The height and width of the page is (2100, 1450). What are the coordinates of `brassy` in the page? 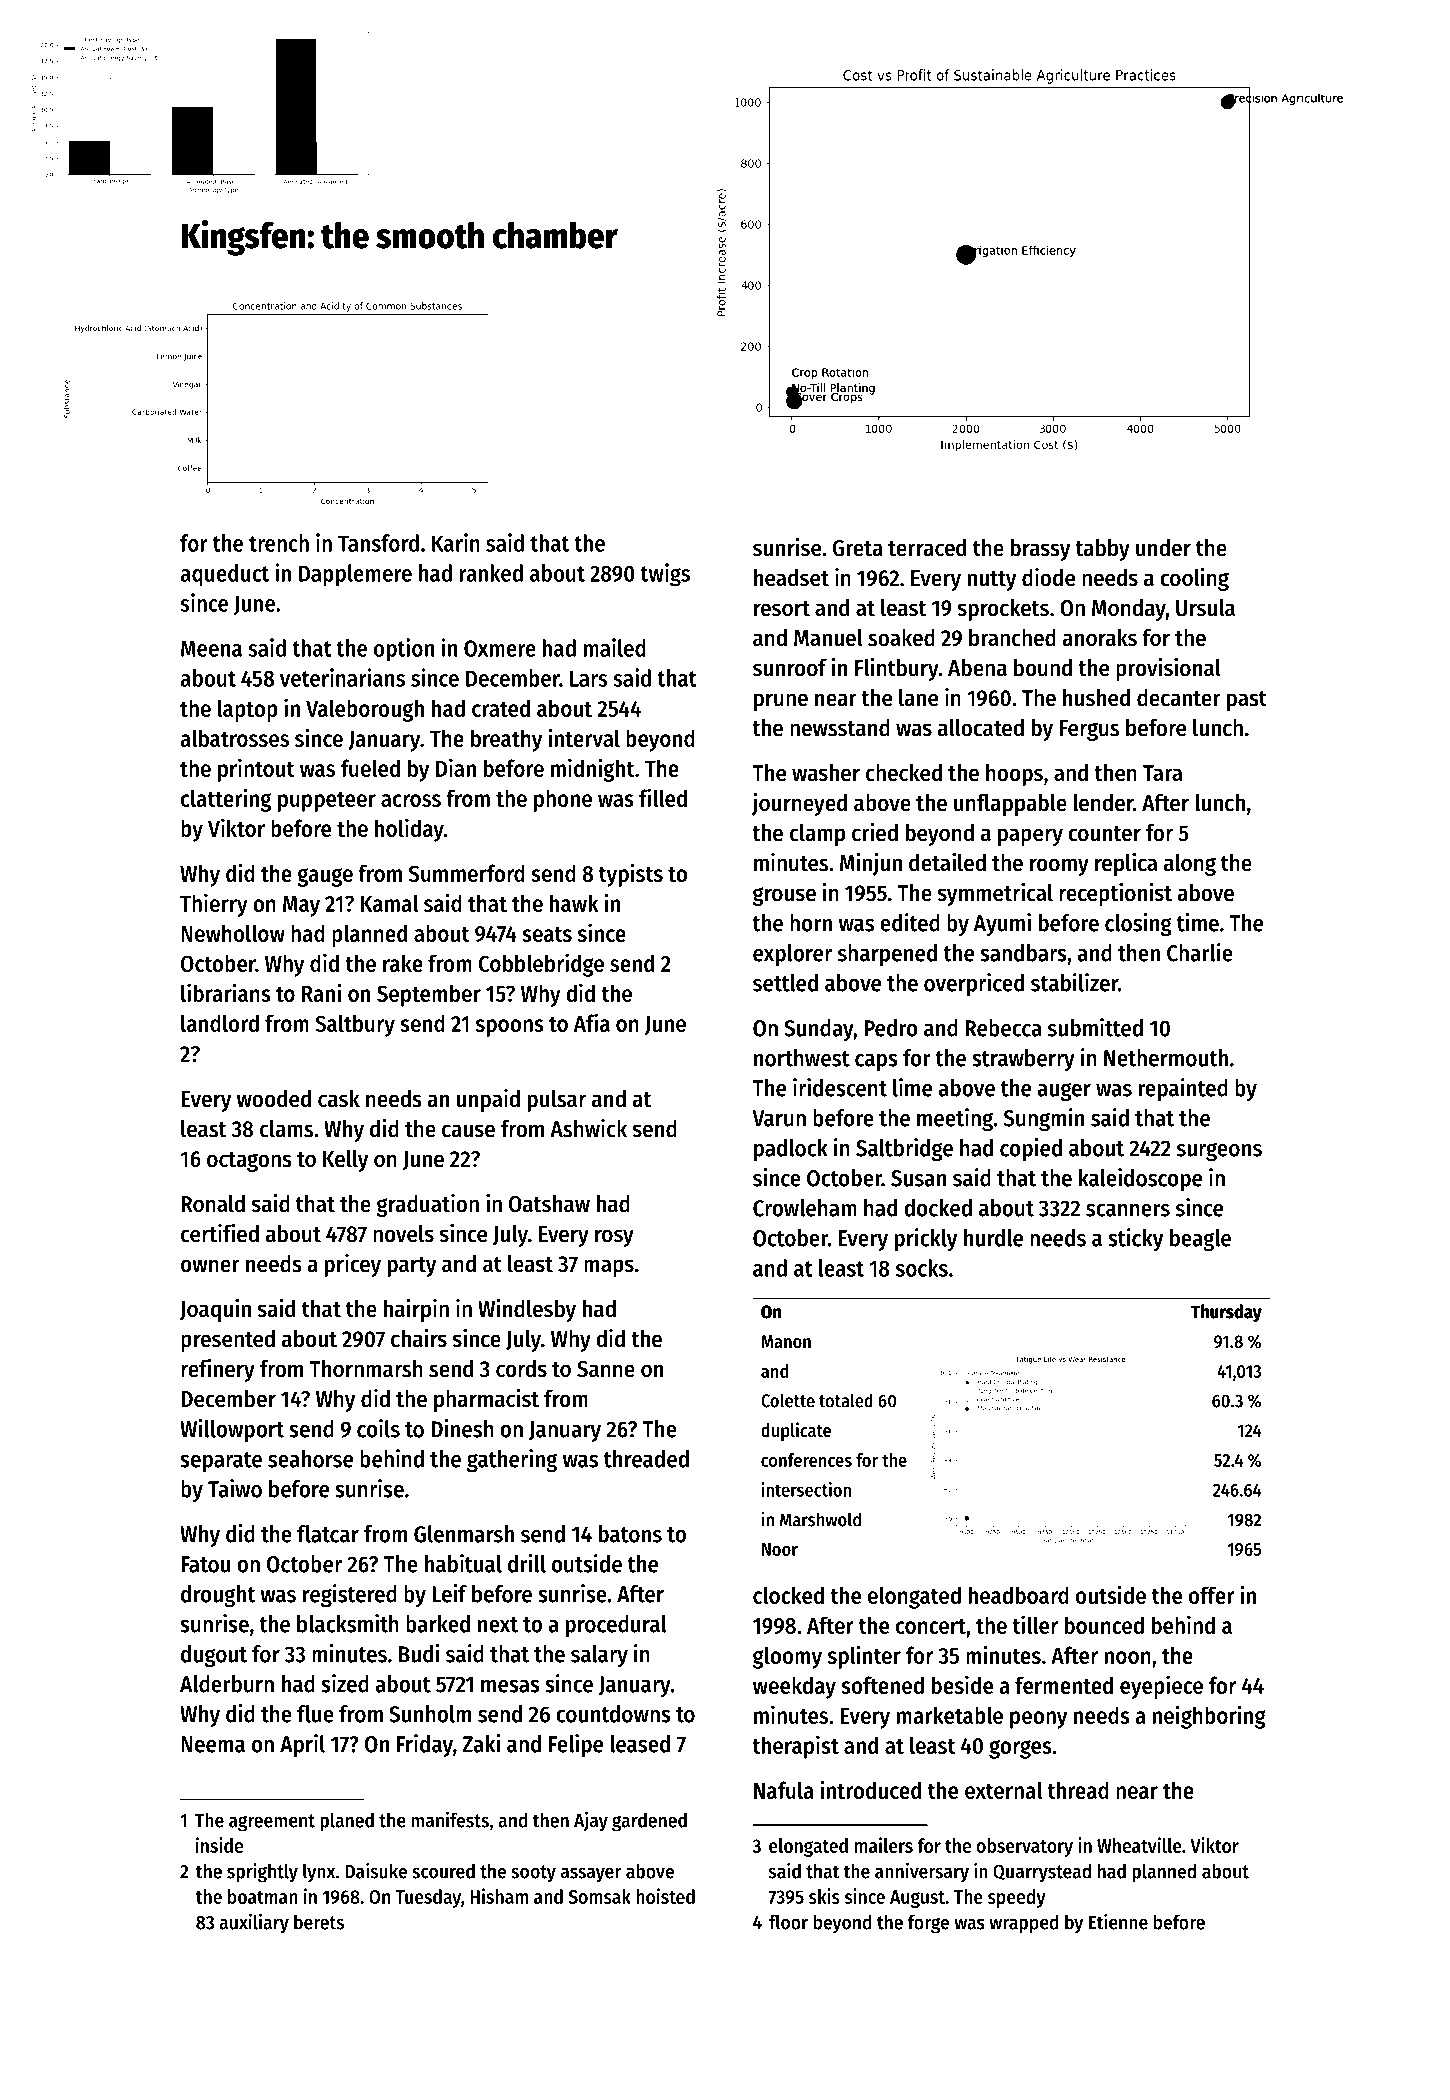 It's located at (1040, 550).
